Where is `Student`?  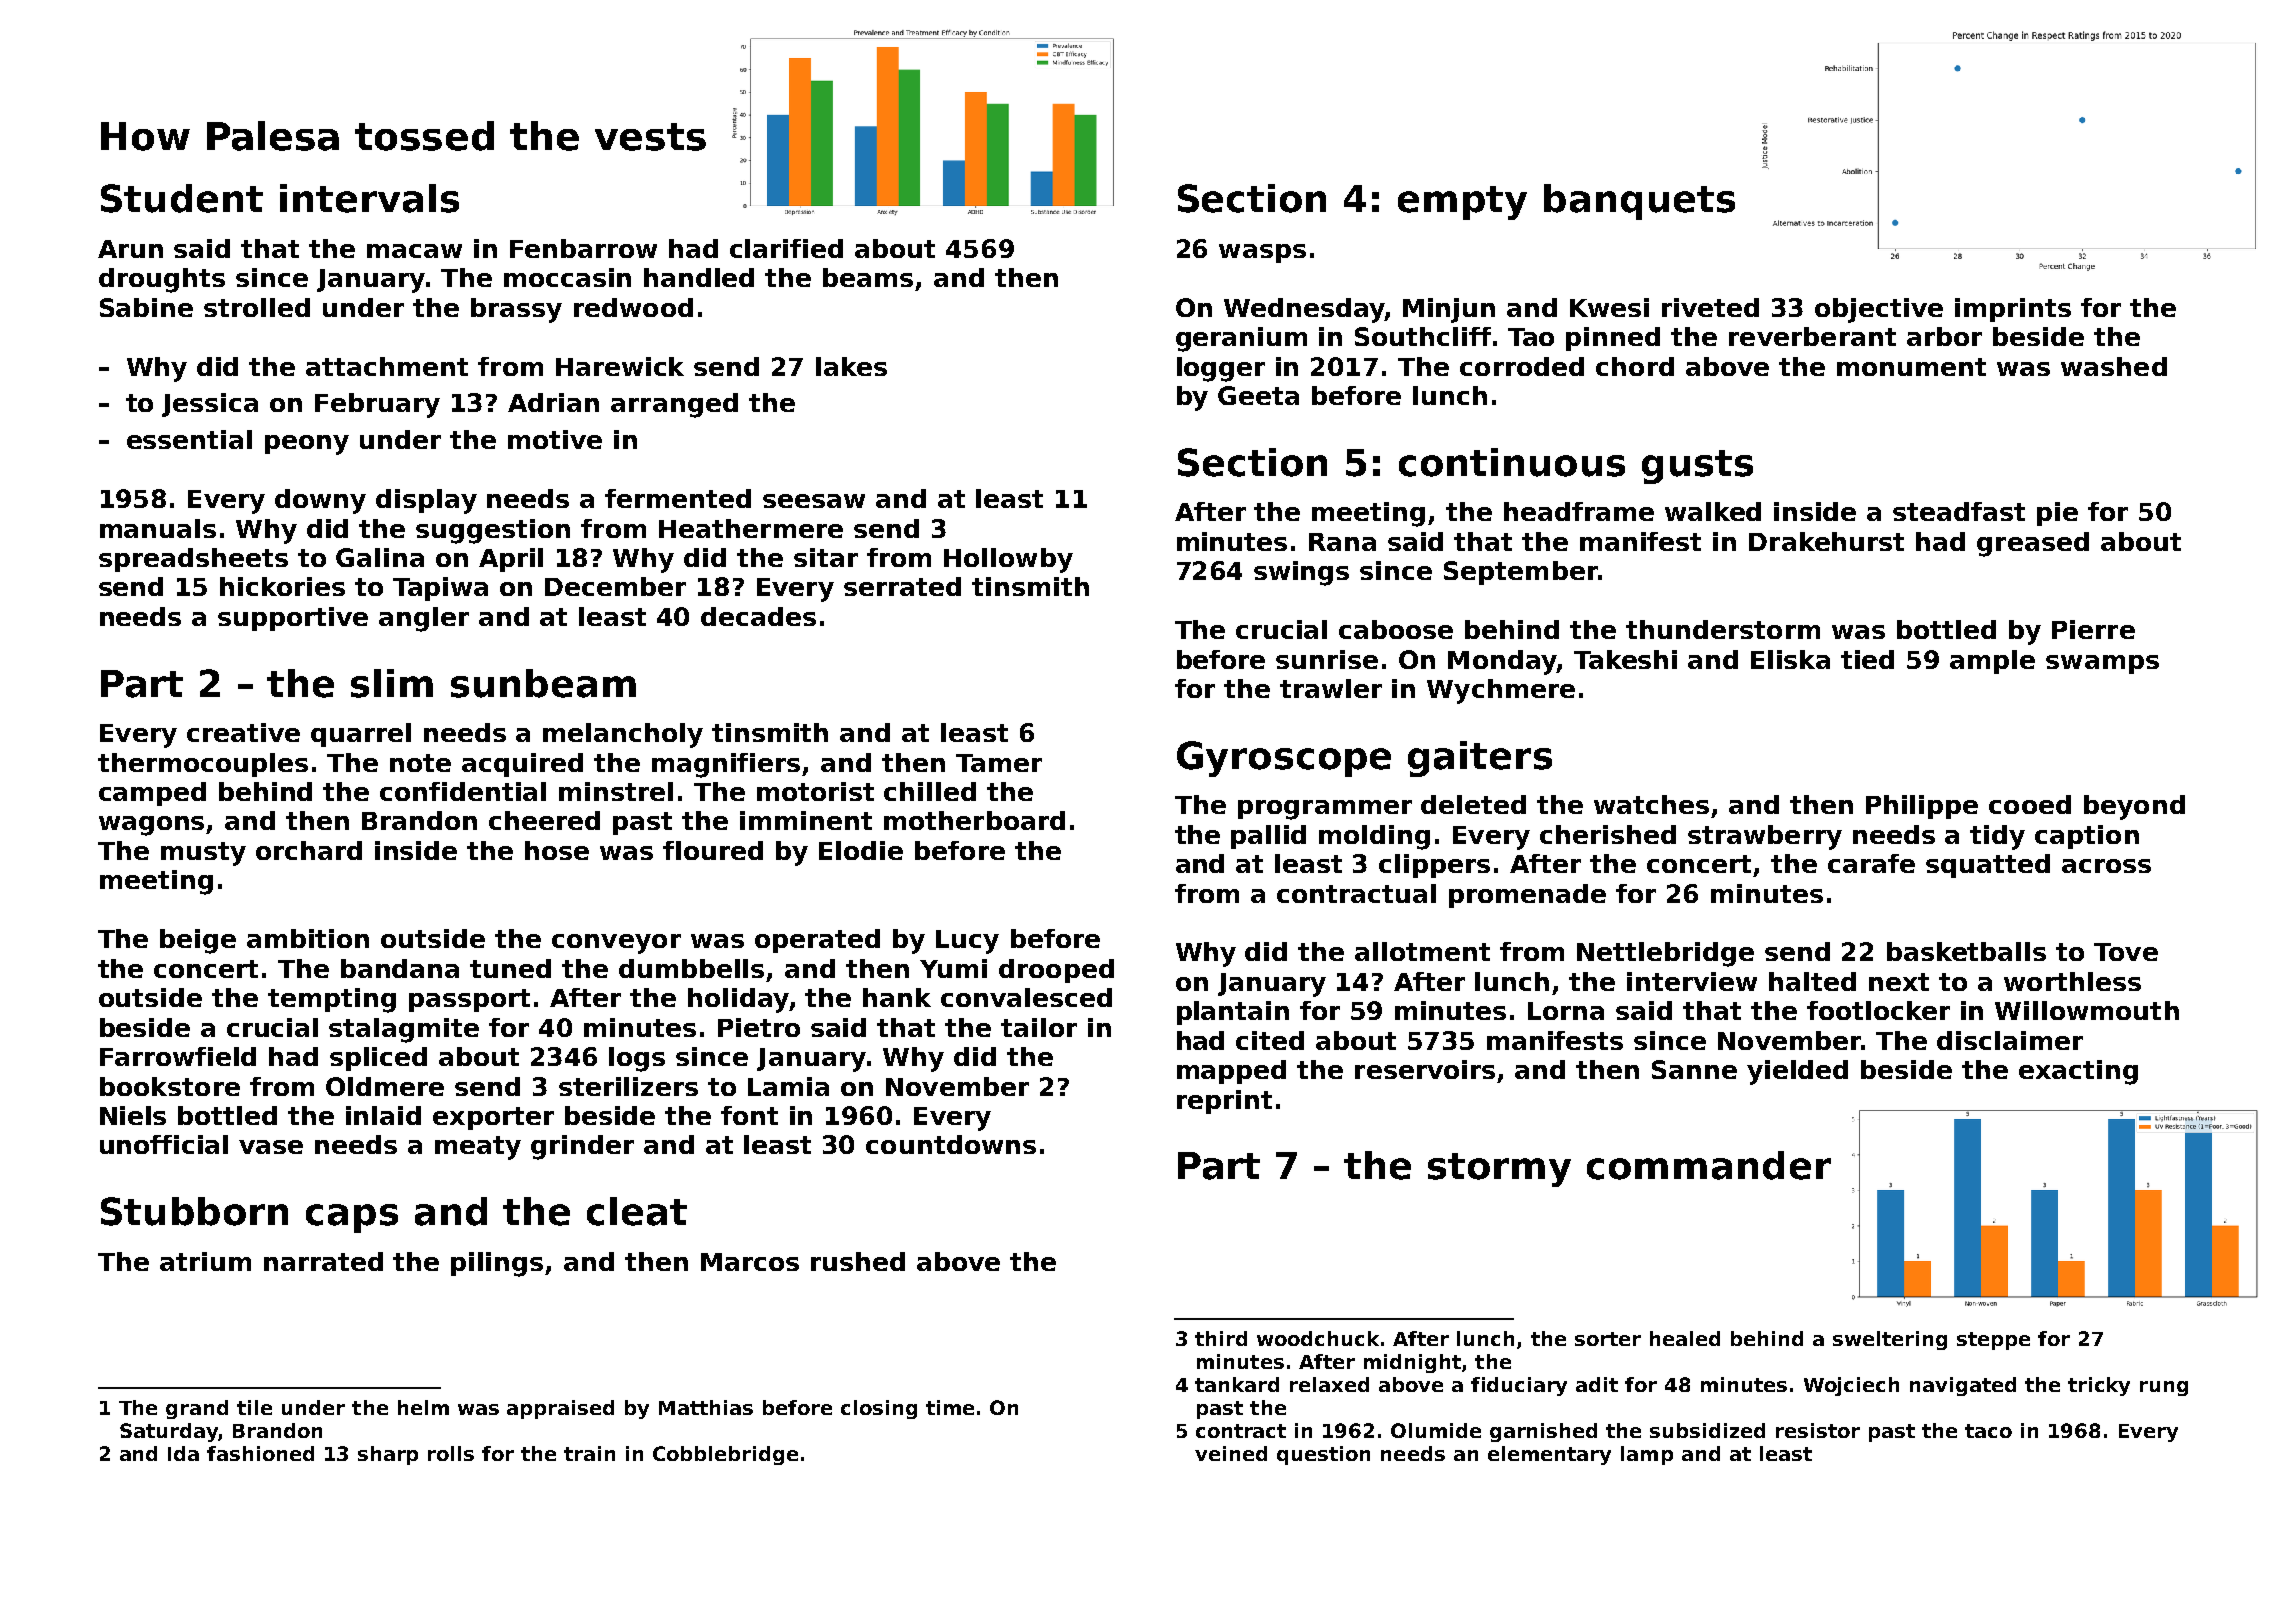
Student is located at coordinates (182, 198).
